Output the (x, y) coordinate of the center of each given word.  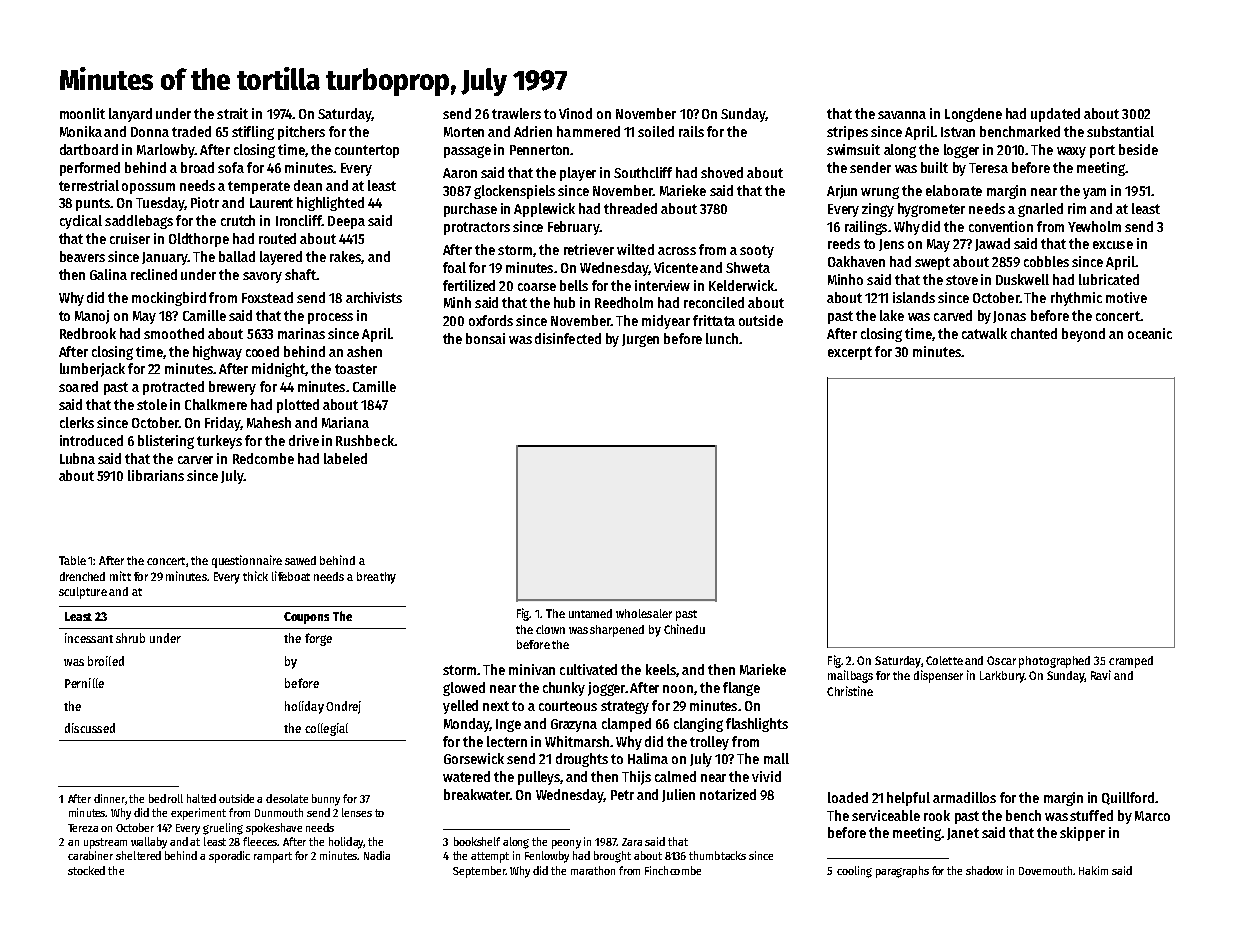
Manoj (92, 317)
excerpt (850, 353)
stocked (86, 870)
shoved (722, 172)
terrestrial (89, 185)
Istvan (958, 132)
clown (550, 629)
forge (318, 639)
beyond (1083, 335)
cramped (1131, 662)
